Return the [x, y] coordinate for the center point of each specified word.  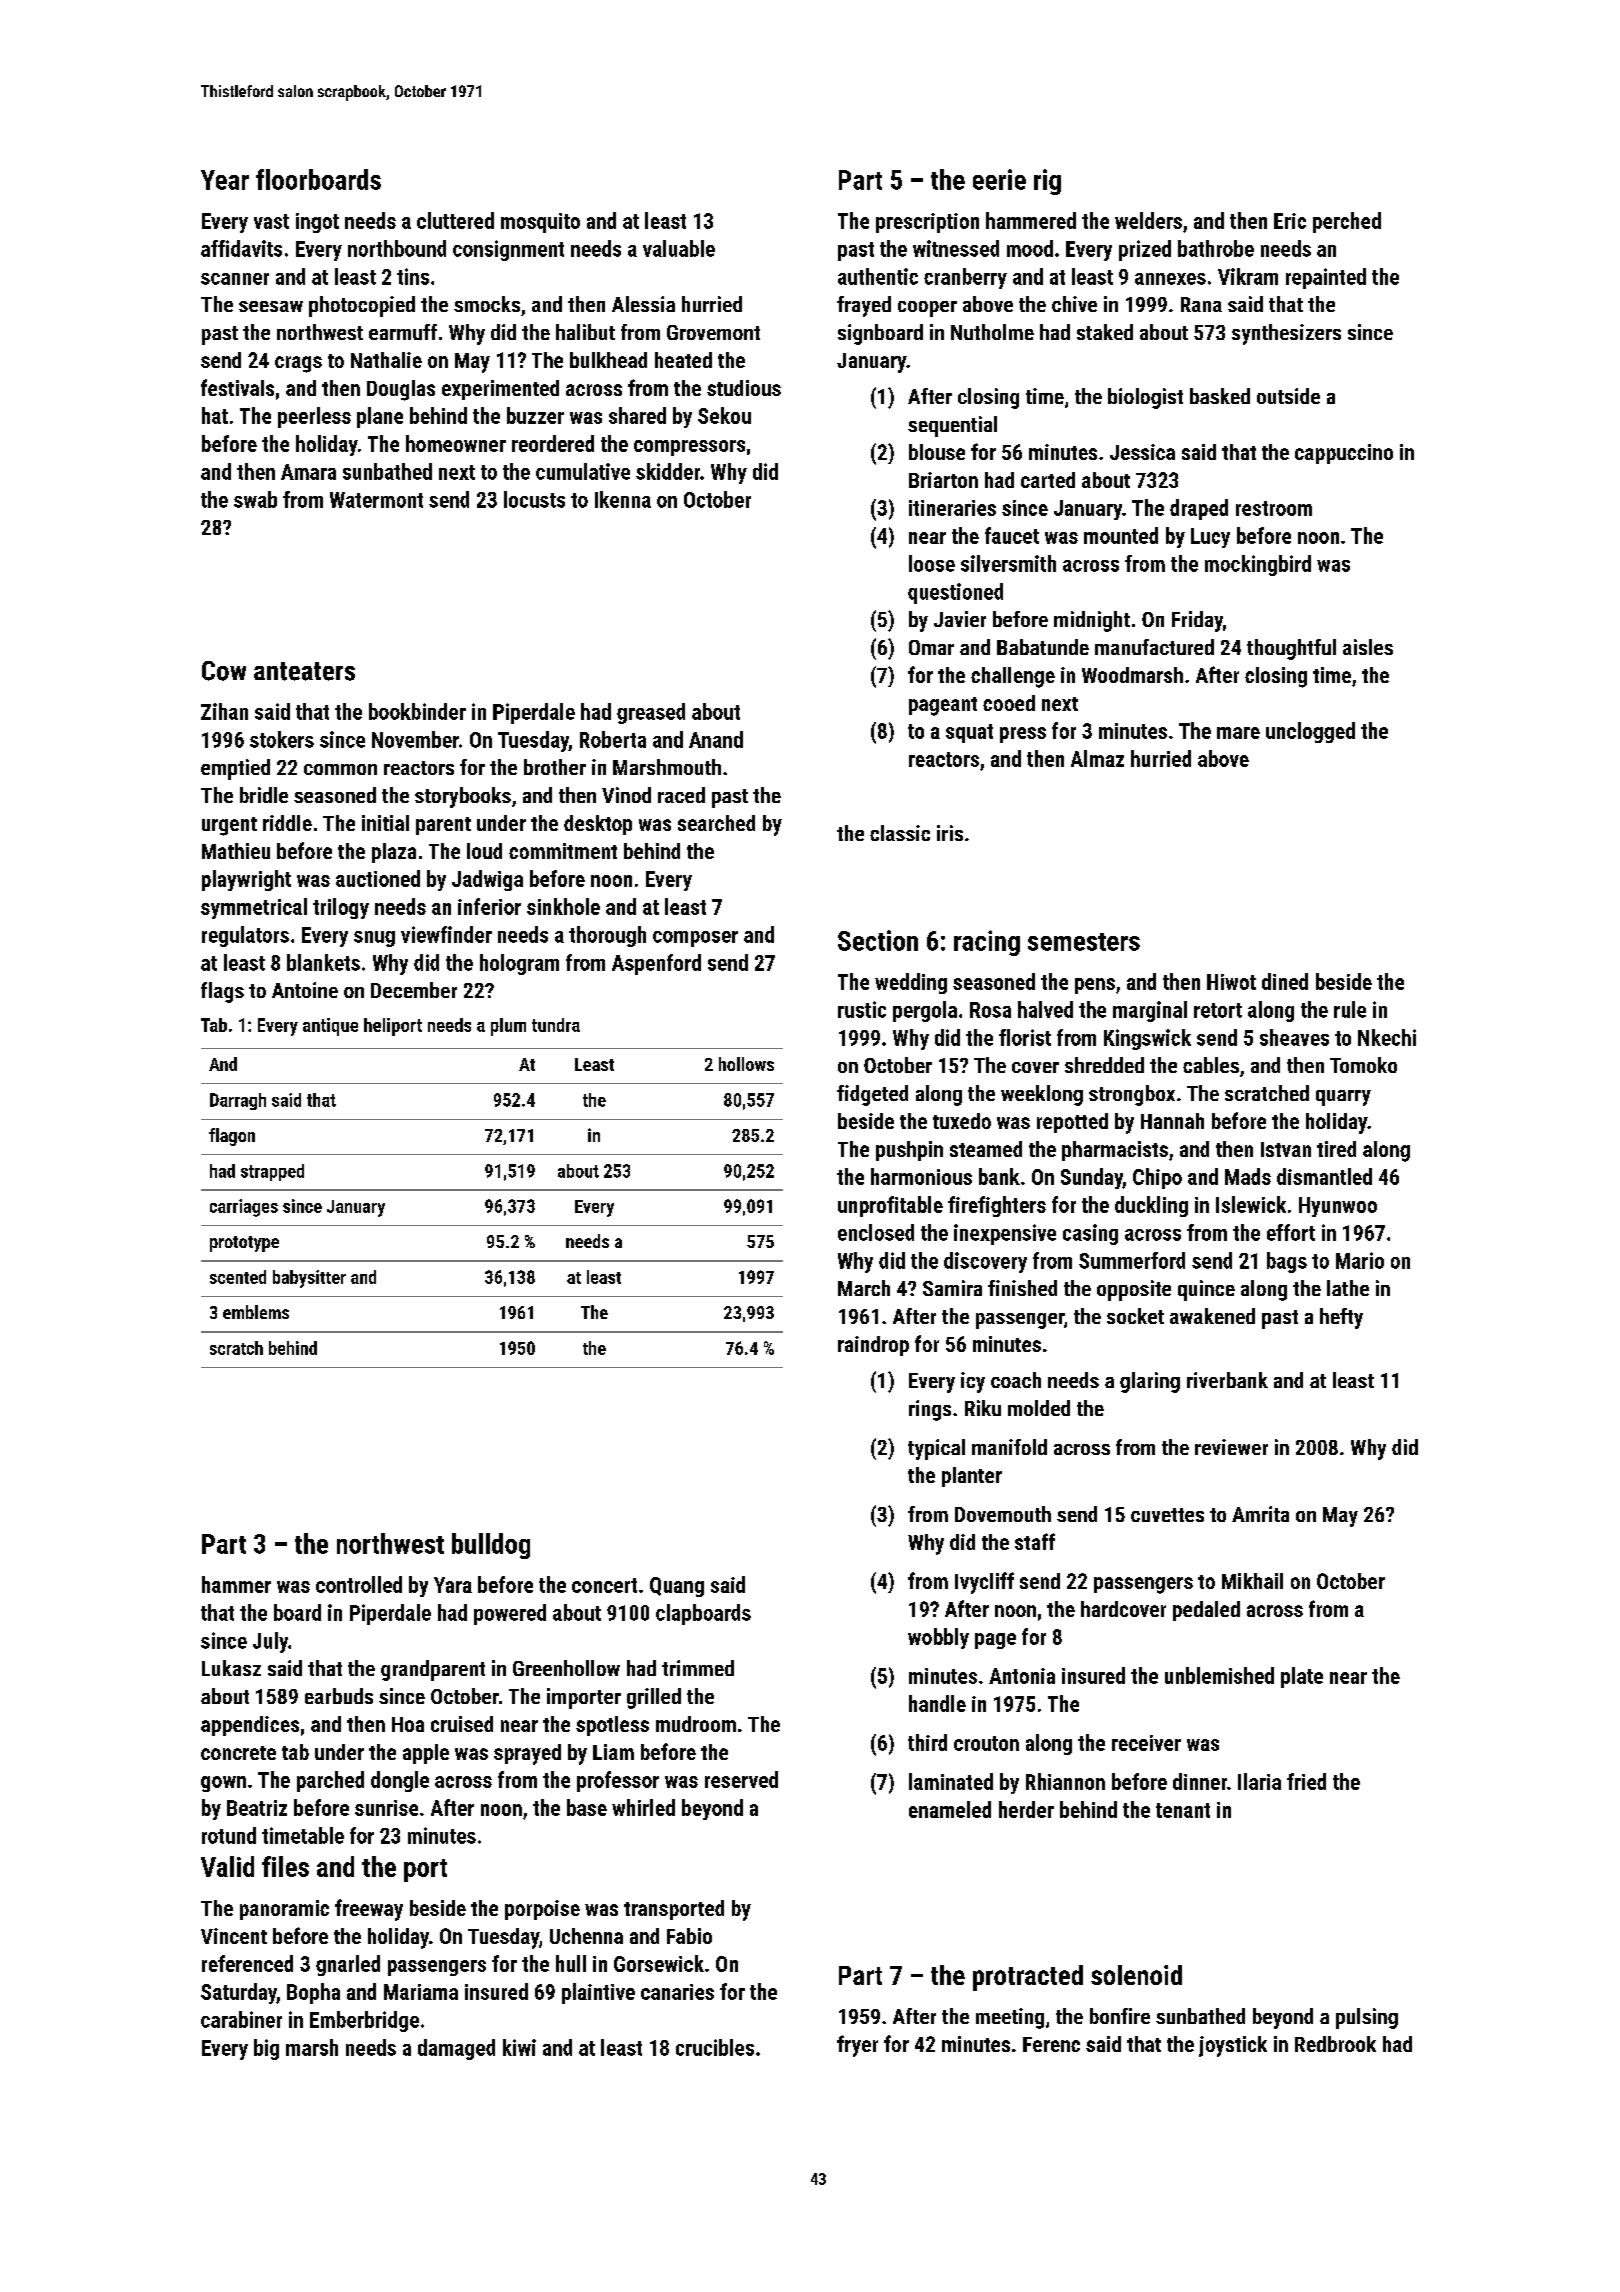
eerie [999, 179]
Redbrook [1335, 2044]
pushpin [909, 1151]
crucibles [715, 2047]
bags [1287, 1262]
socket [1135, 1316]
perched [1347, 222]
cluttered [455, 220]
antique [330, 1027]
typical [936, 1449]
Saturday [239, 1993]
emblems [256, 1312]
